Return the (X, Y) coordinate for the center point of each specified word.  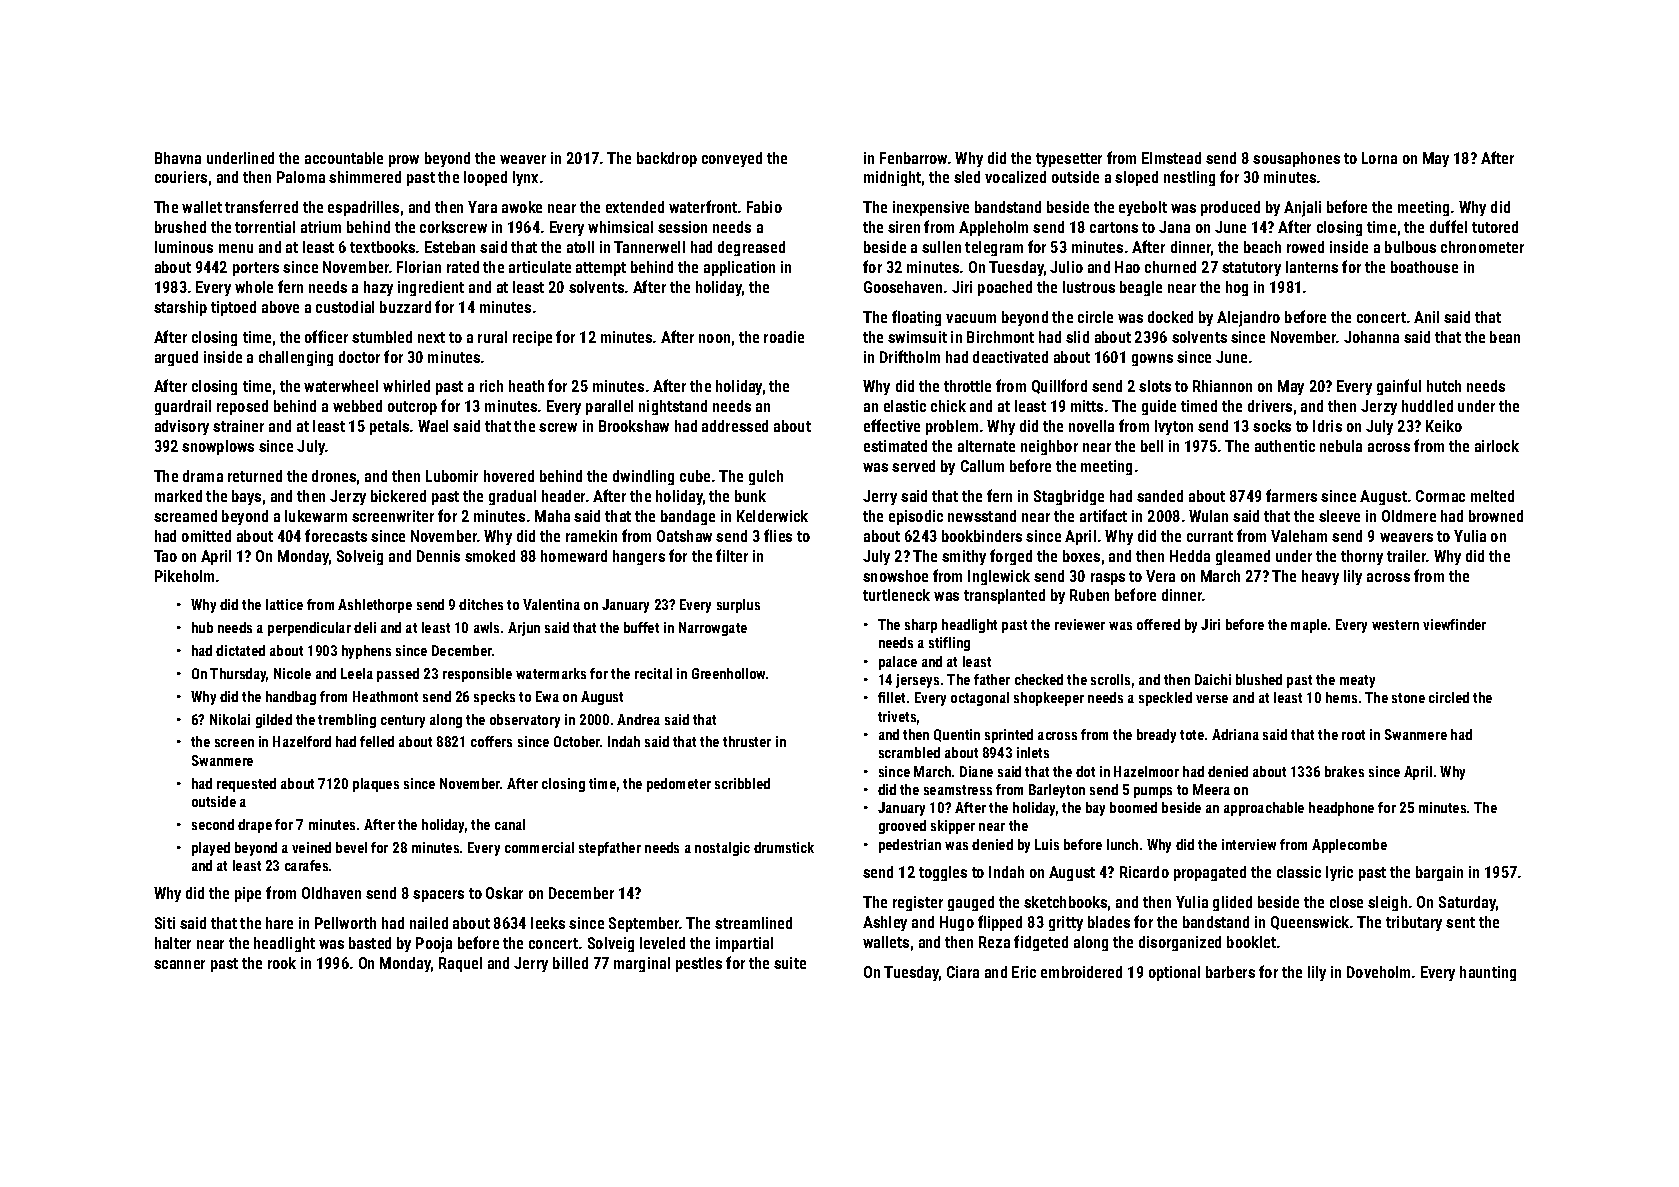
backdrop (667, 159)
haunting (1488, 973)
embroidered (1081, 972)
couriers (181, 177)
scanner (179, 964)
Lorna (1379, 158)
